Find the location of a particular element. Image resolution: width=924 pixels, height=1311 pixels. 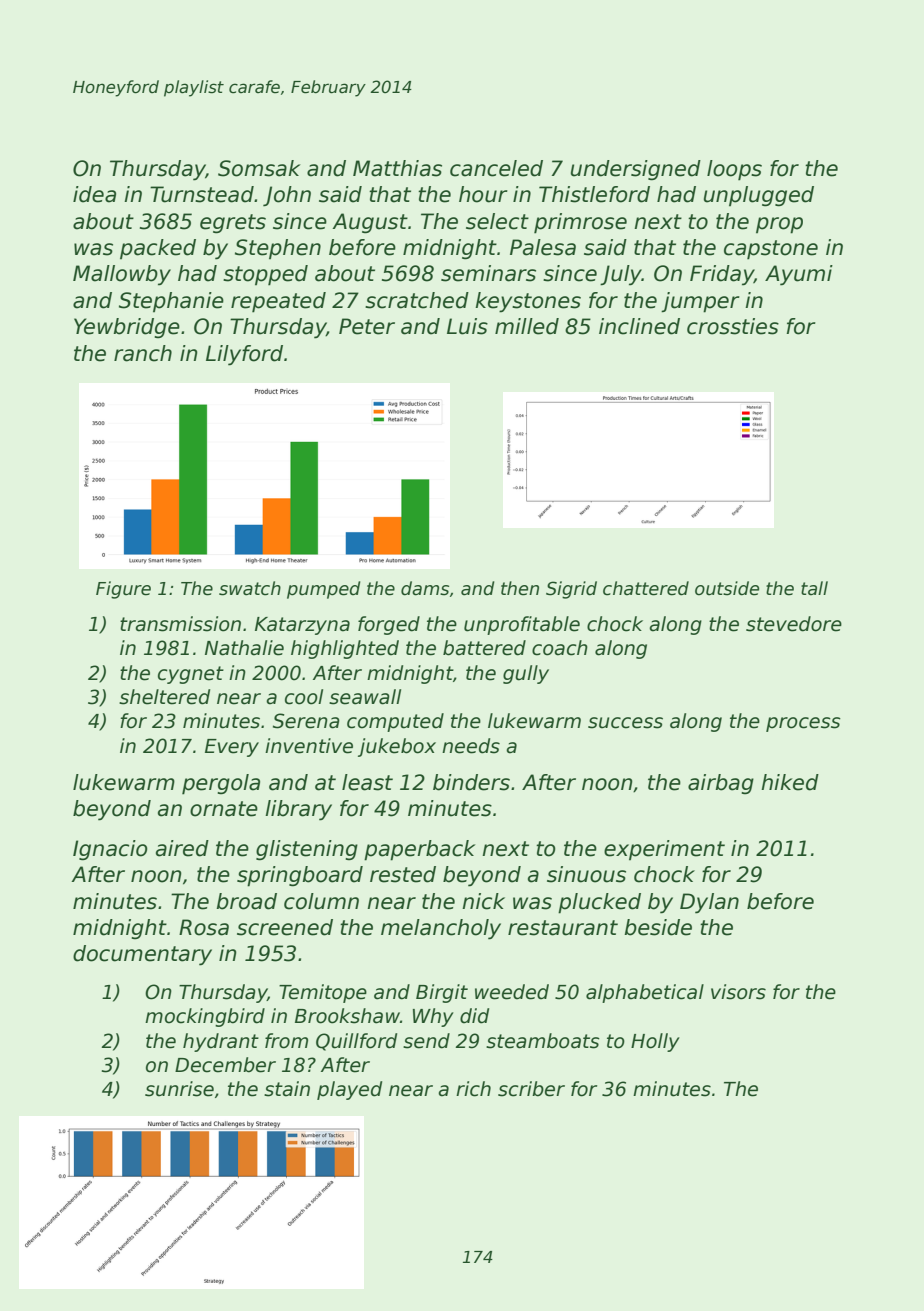

prop is located at coordinates (779, 225).
